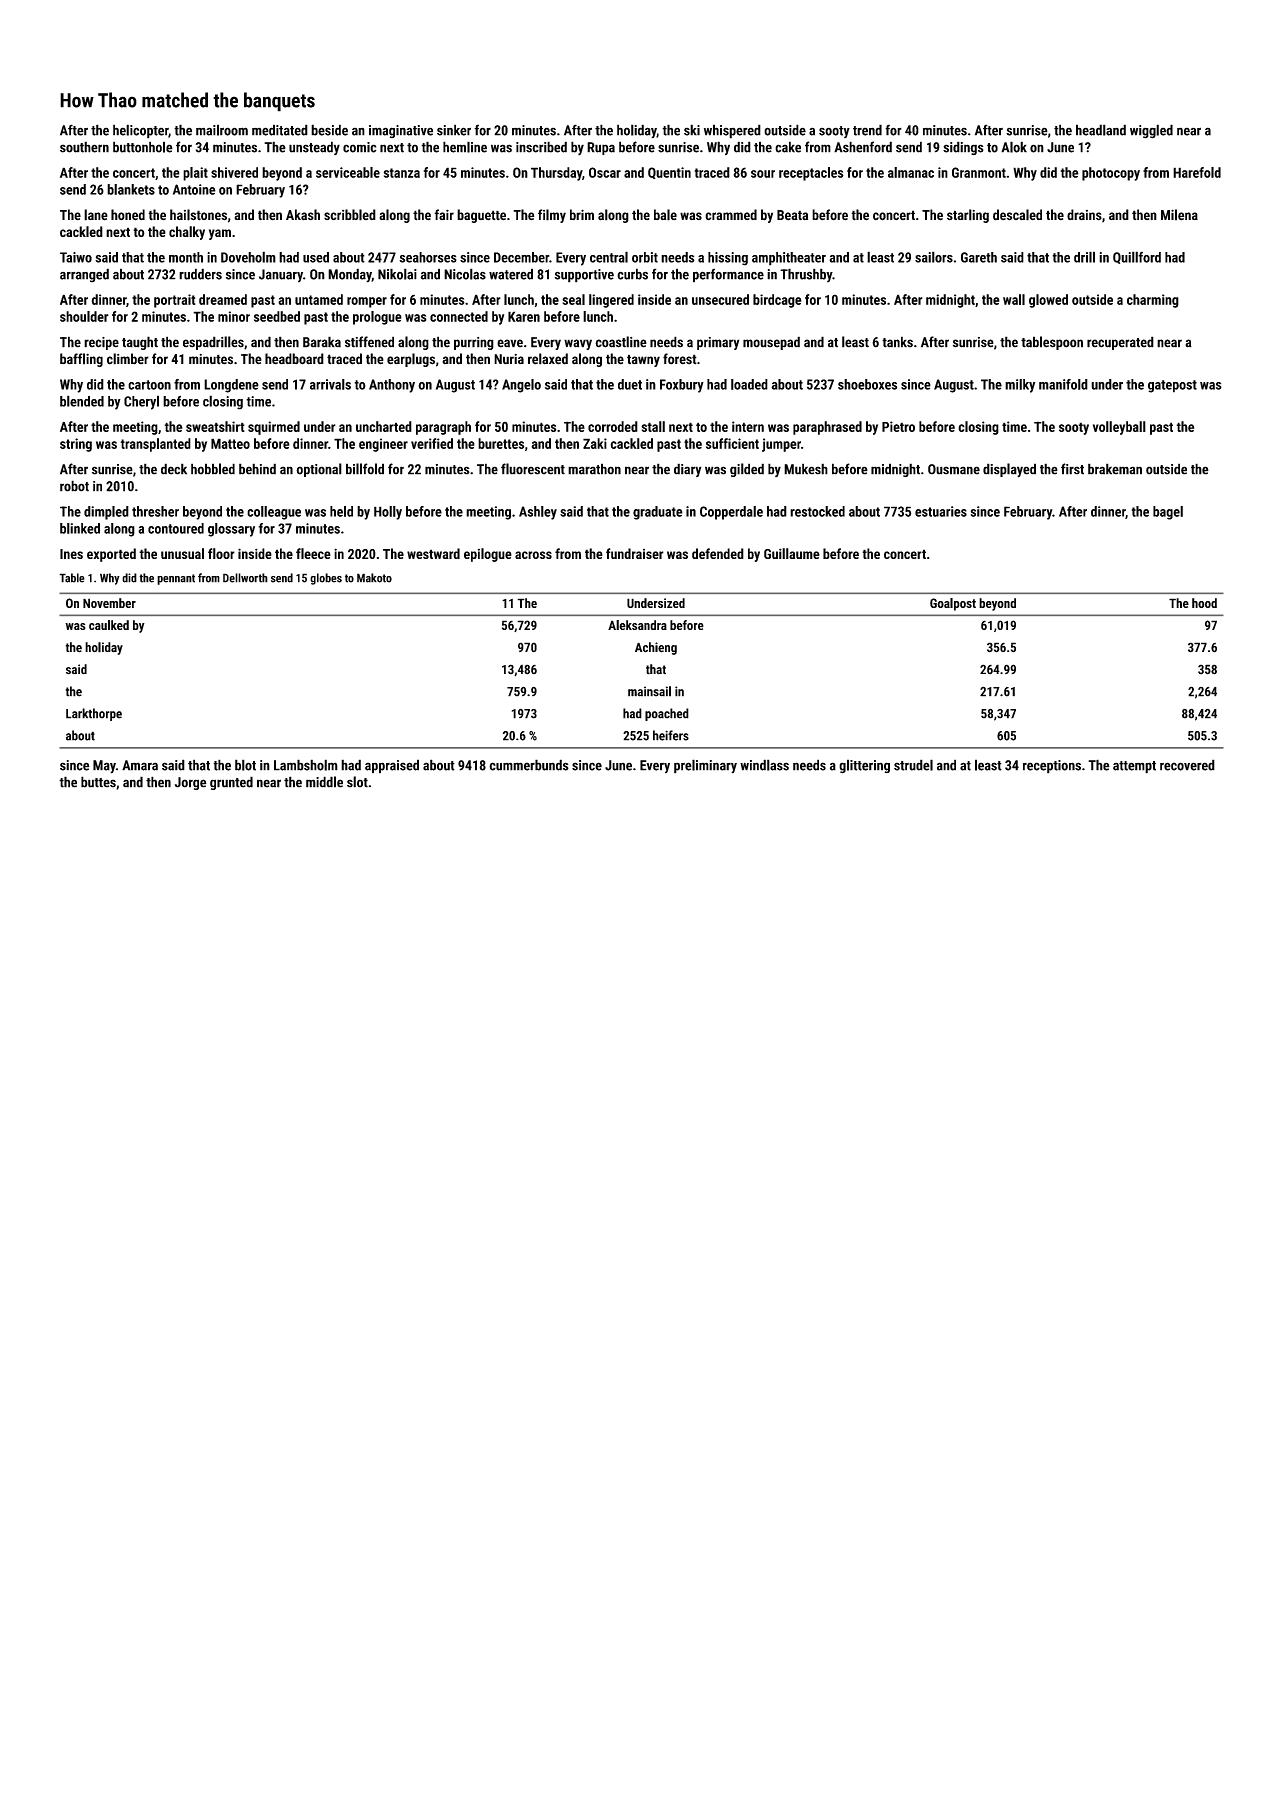 Image resolution: width=1283 pixels, height=1814 pixels. Describe the element at coordinates (94, 714) in the page. I see `Larkthorpe` at that location.
